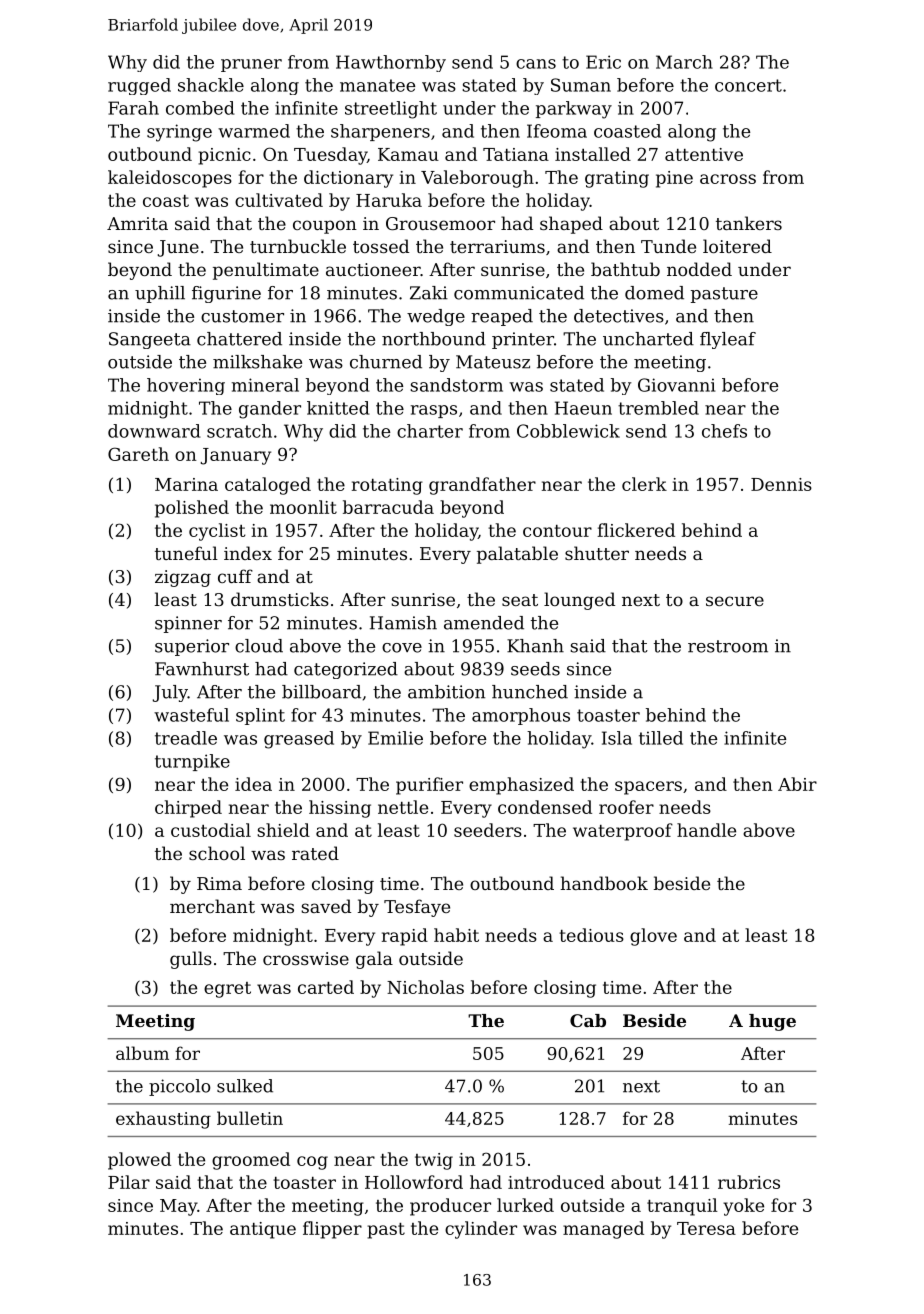 Image resolution: width=924 pixels, height=1314 pixels. Describe the element at coordinates (163, 1120) in the screenshot. I see `exhausting` at that location.
